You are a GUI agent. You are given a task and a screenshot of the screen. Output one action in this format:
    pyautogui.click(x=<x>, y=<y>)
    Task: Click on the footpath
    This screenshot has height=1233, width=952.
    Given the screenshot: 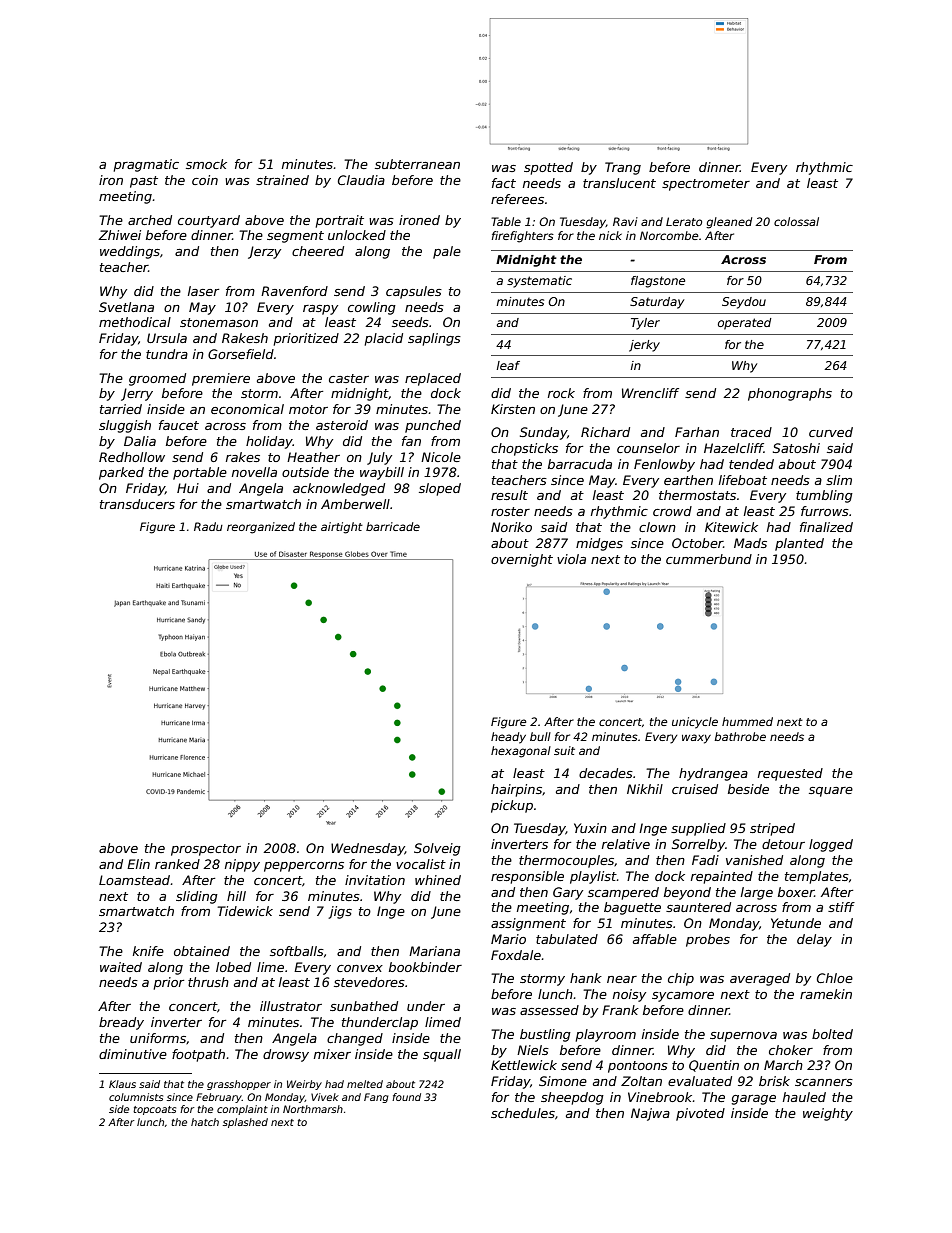 What is the action you would take?
    pyautogui.click(x=198, y=1055)
